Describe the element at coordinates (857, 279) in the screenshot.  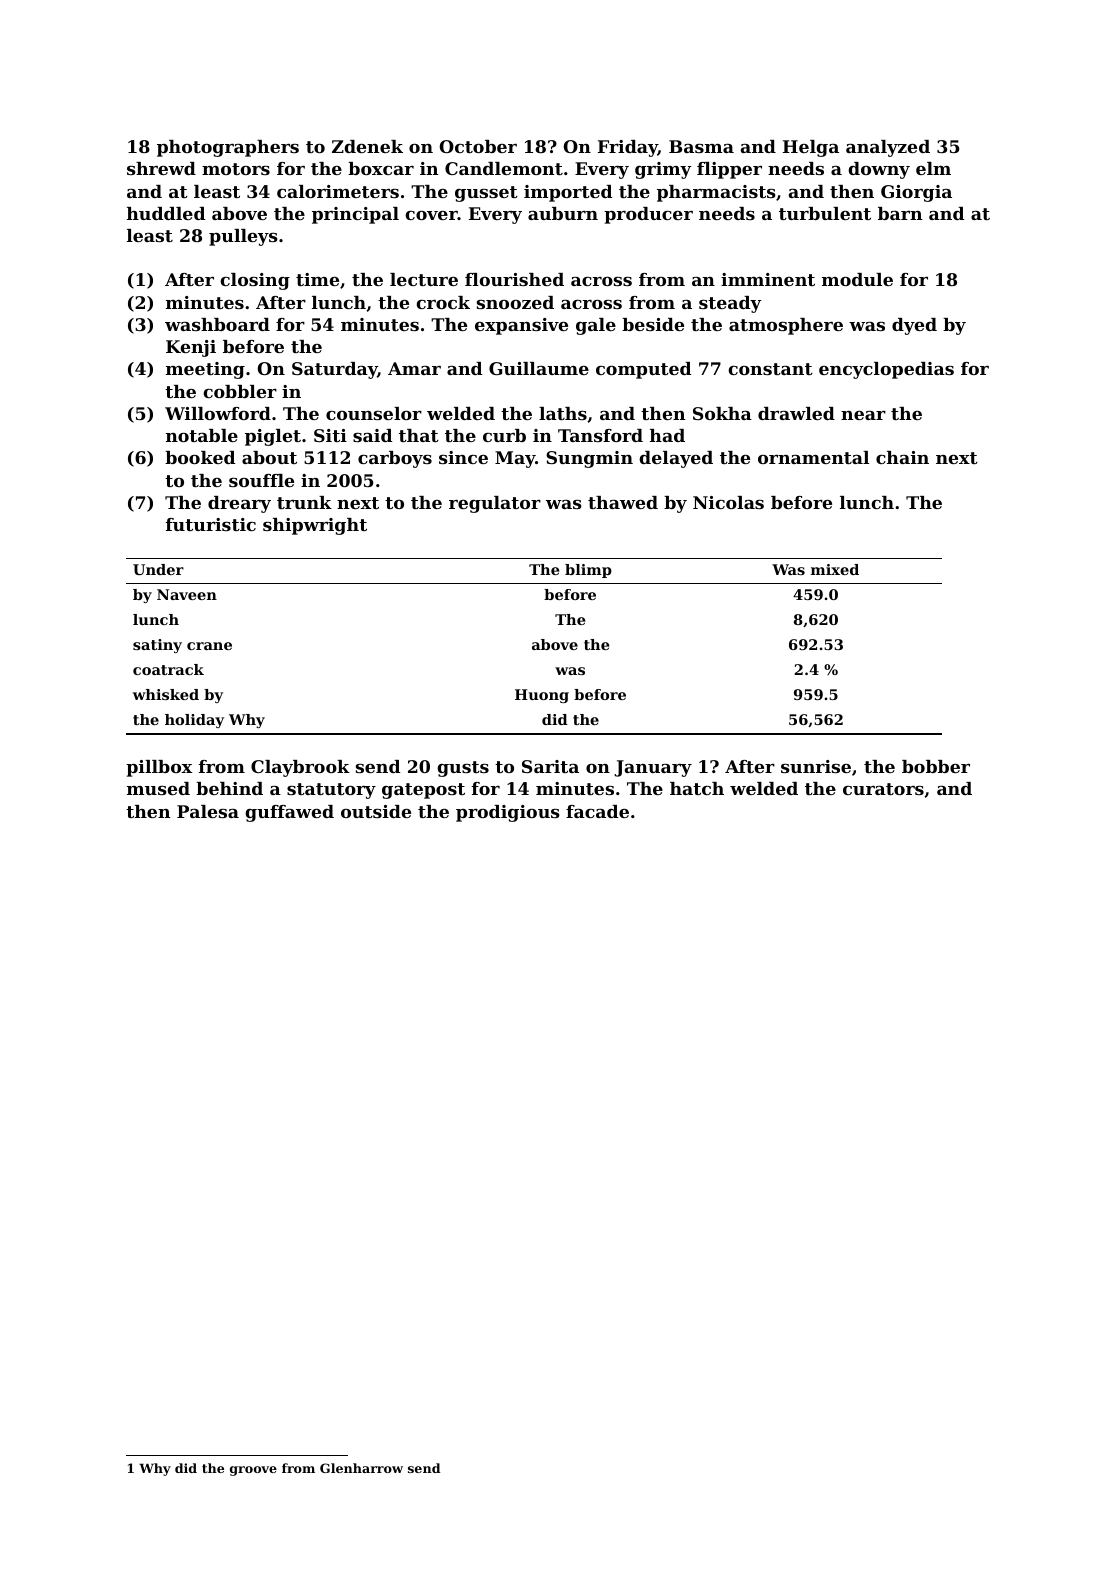
I see `module` at that location.
